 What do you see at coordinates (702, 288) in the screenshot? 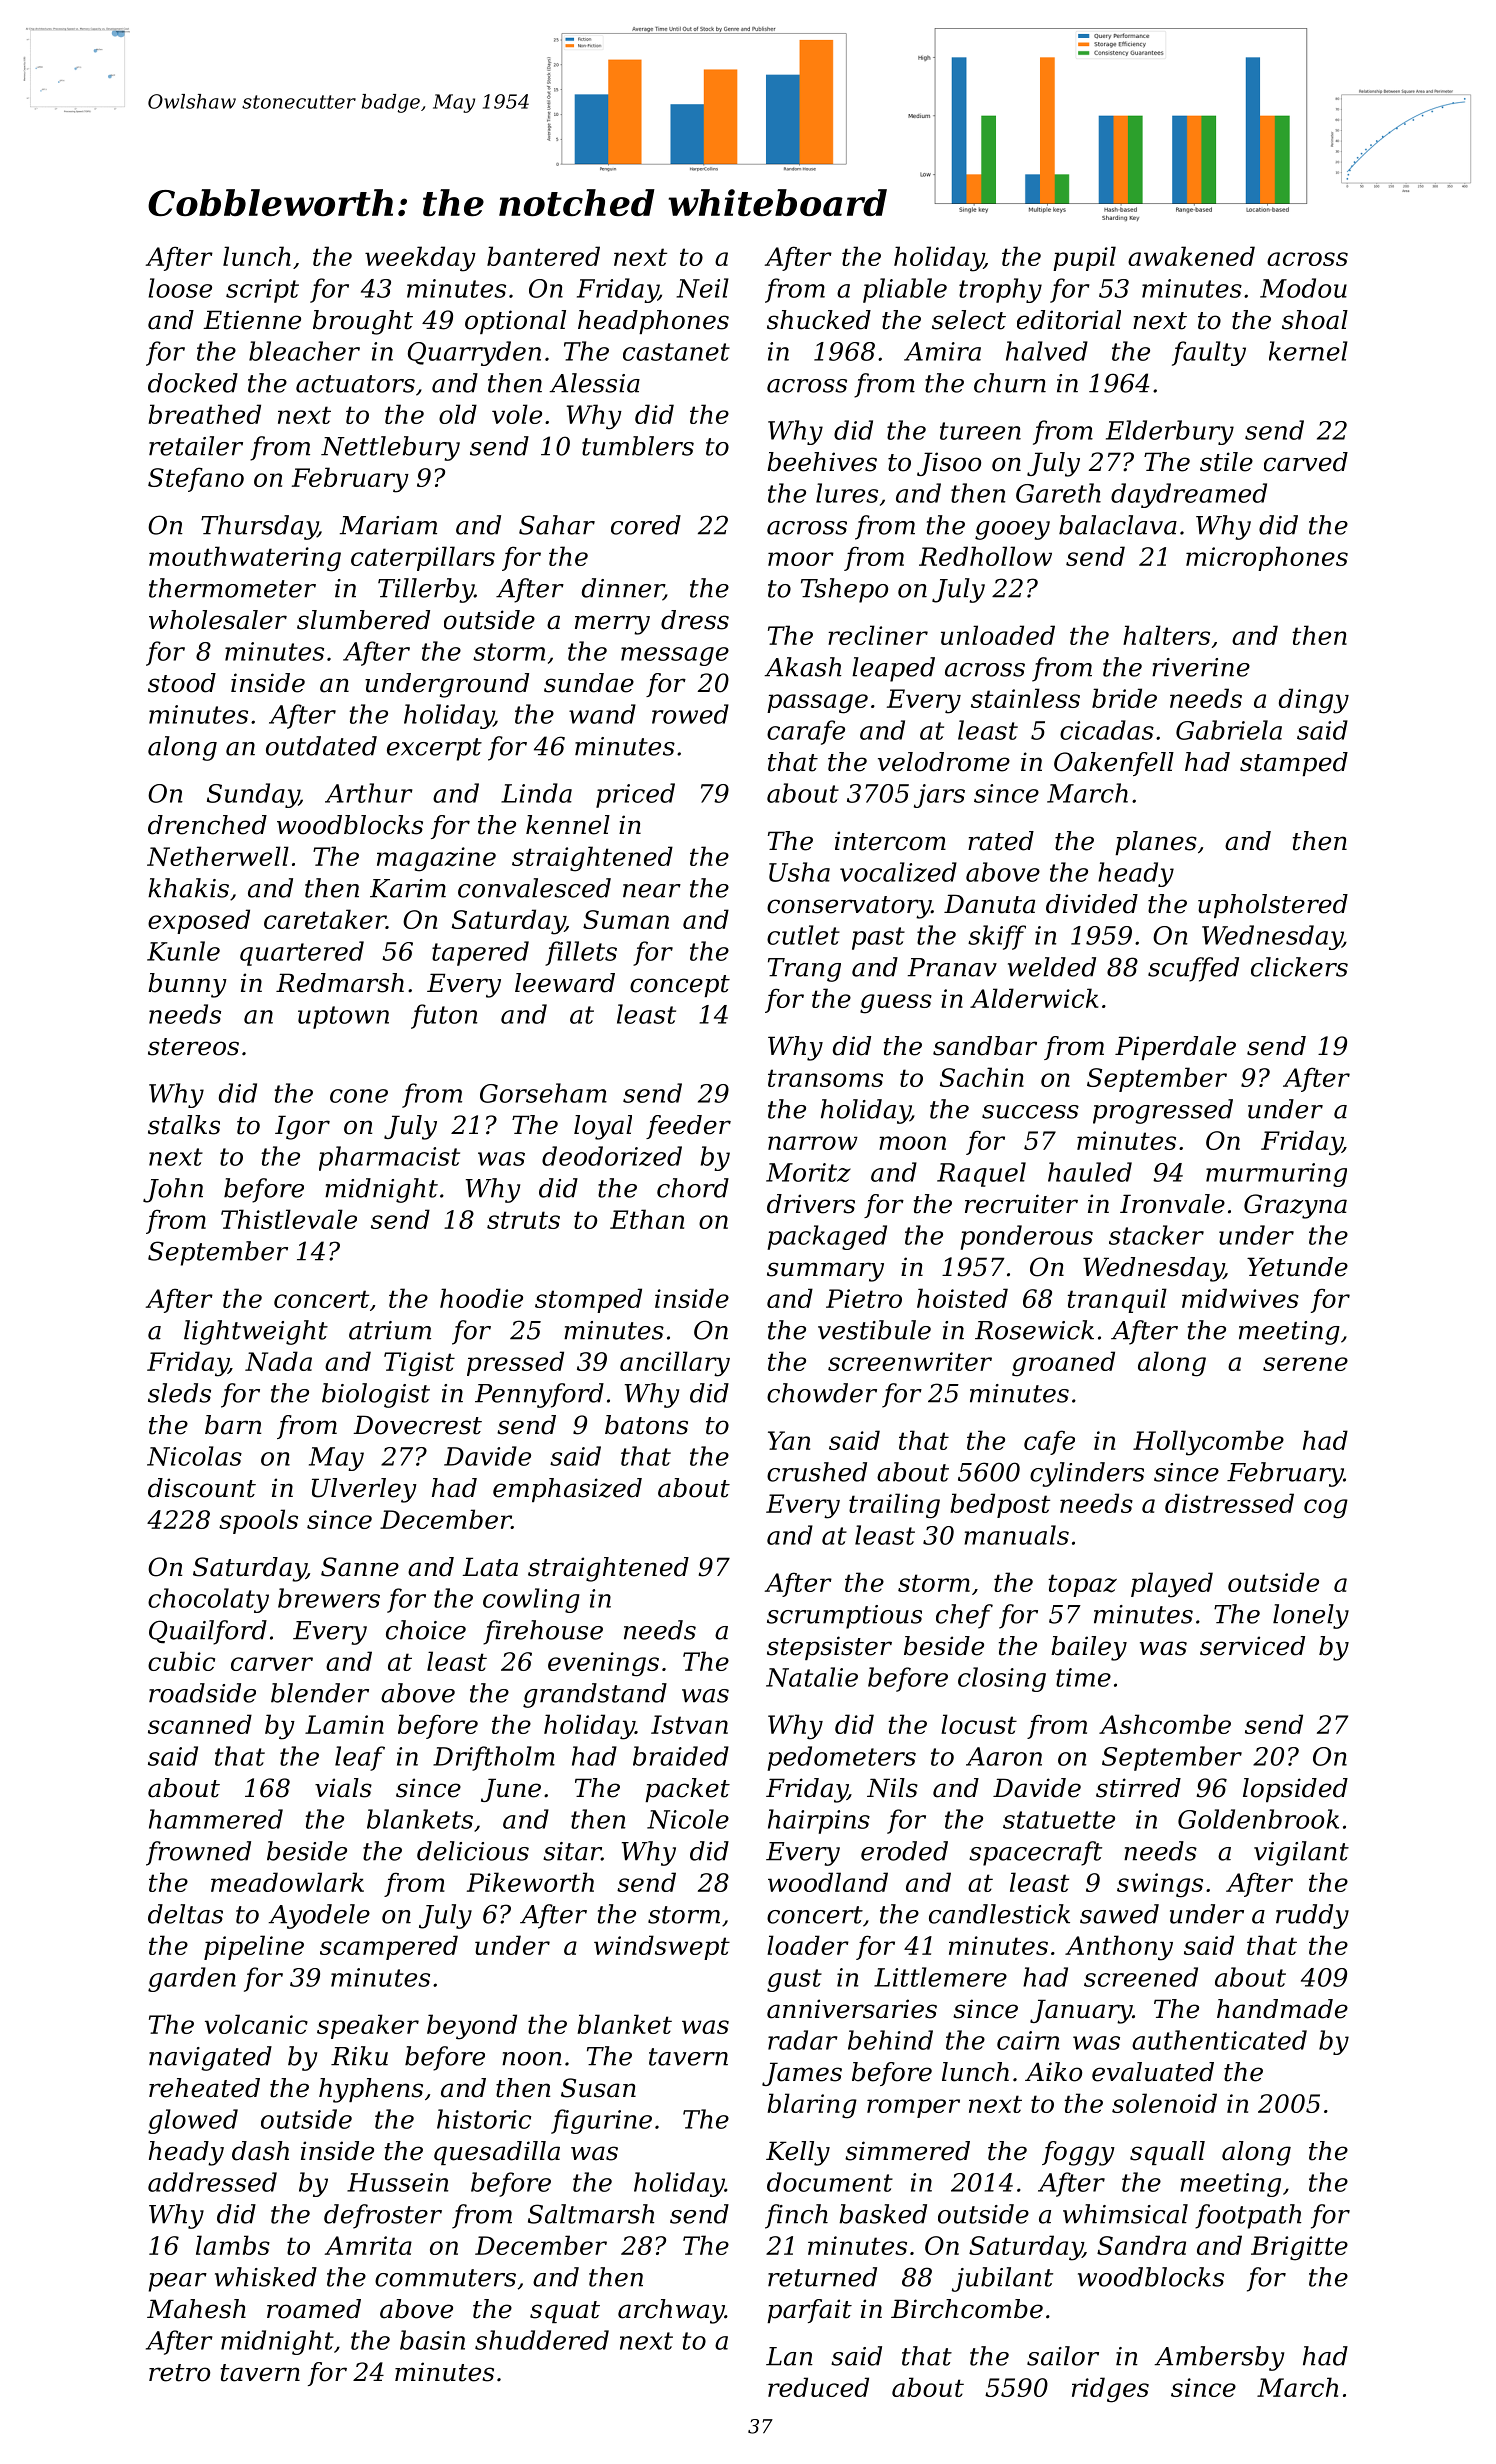
I see `Neil` at bounding box center [702, 288].
